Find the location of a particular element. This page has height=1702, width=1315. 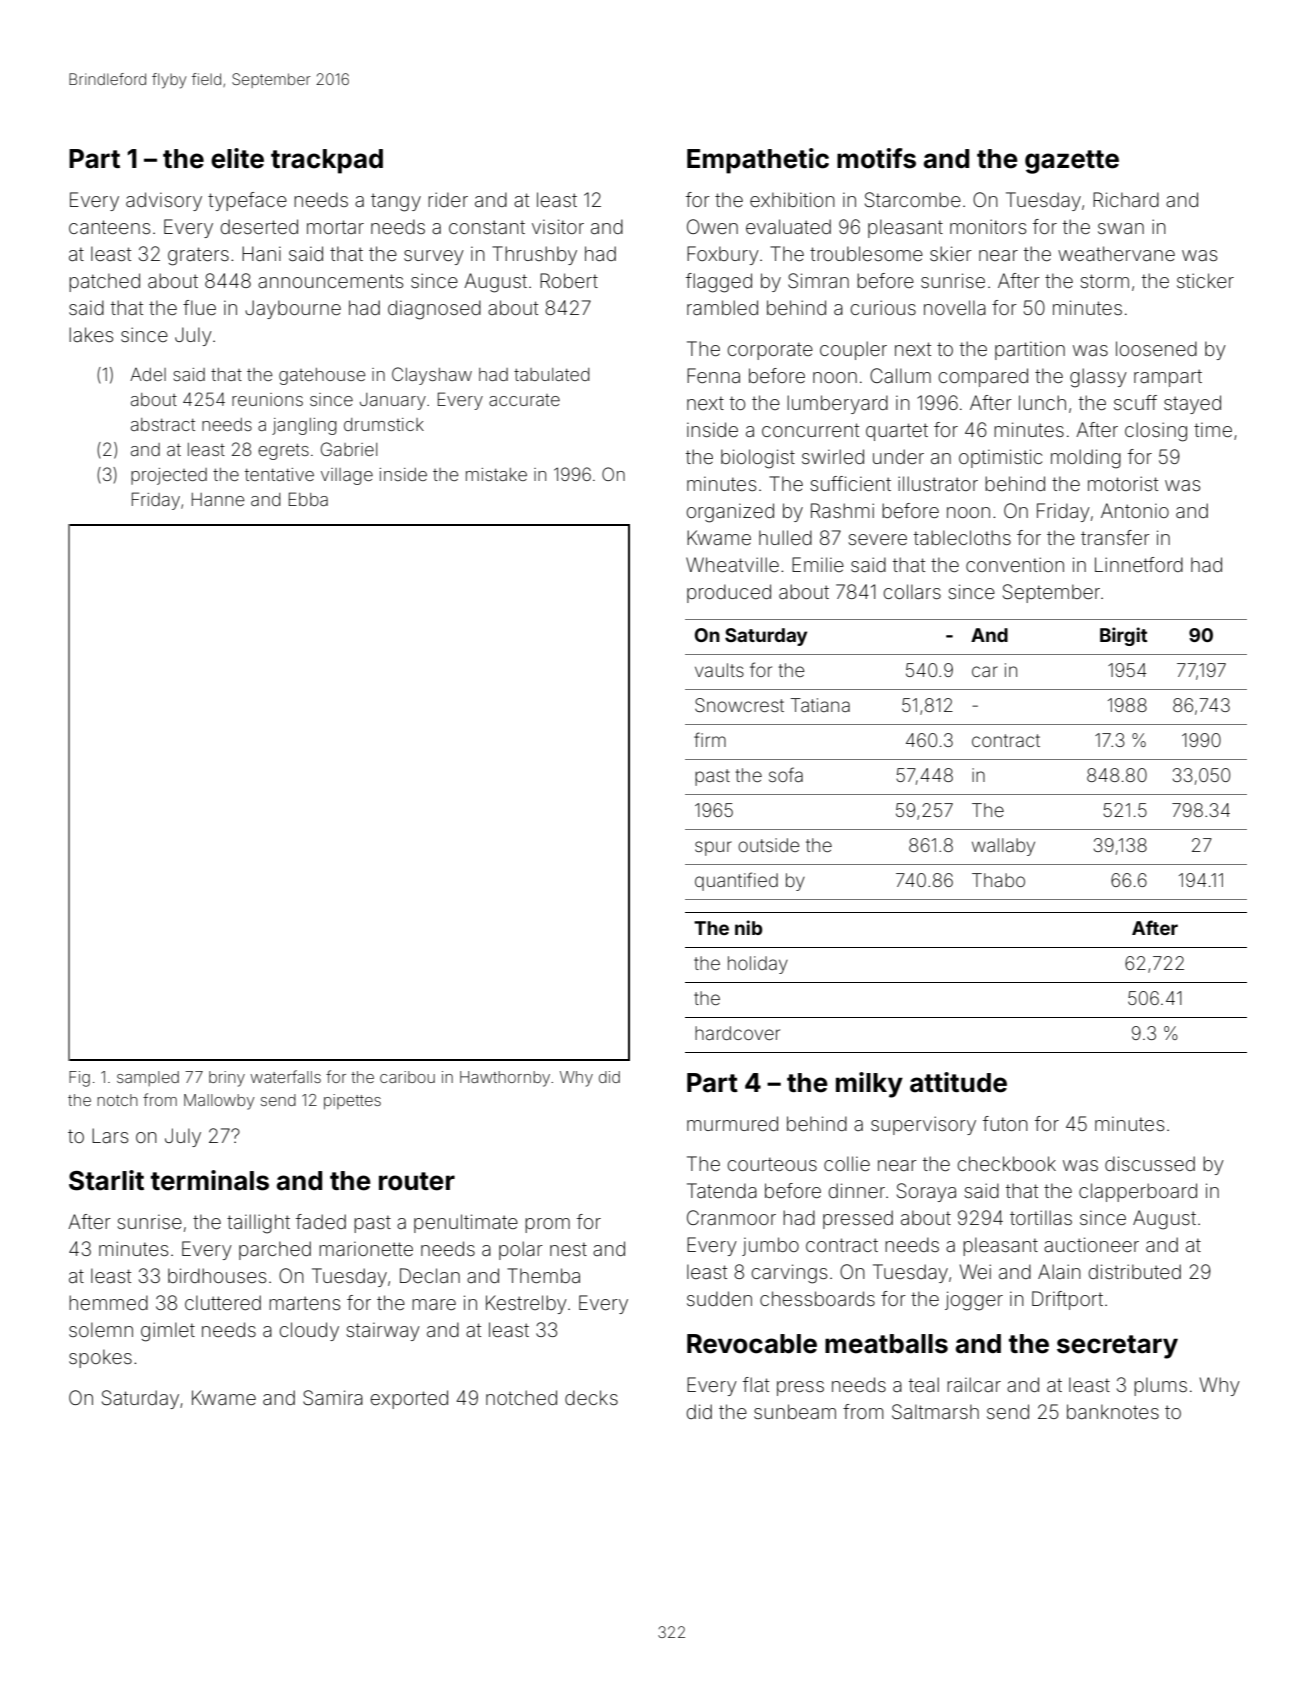

Callum is located at coordinates (900, 375).
